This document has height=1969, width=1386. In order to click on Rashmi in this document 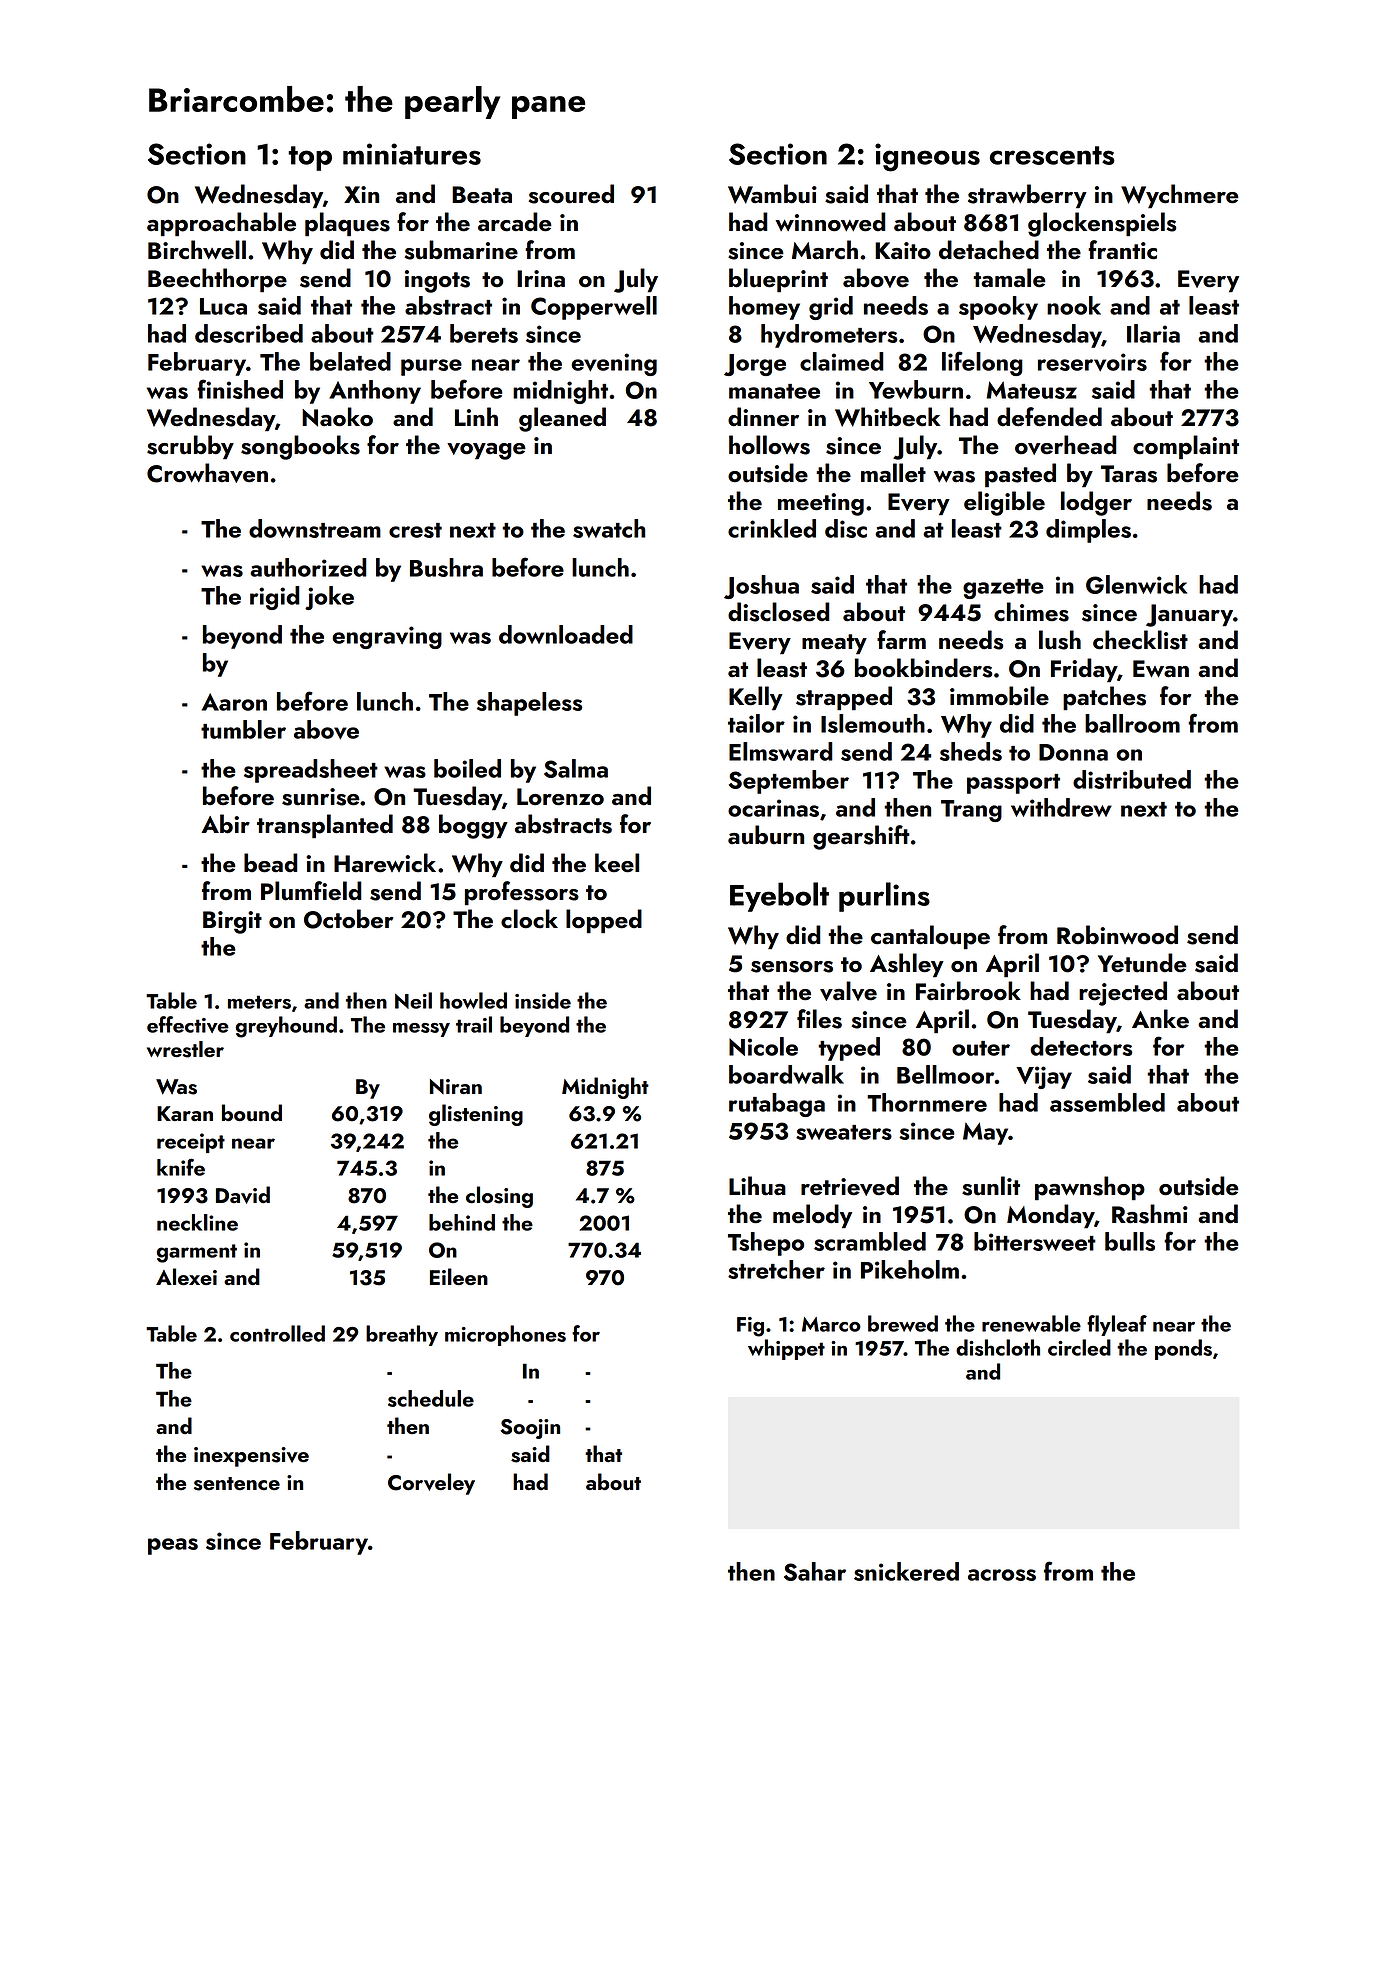, I will do `click(1150, 1214)`.
